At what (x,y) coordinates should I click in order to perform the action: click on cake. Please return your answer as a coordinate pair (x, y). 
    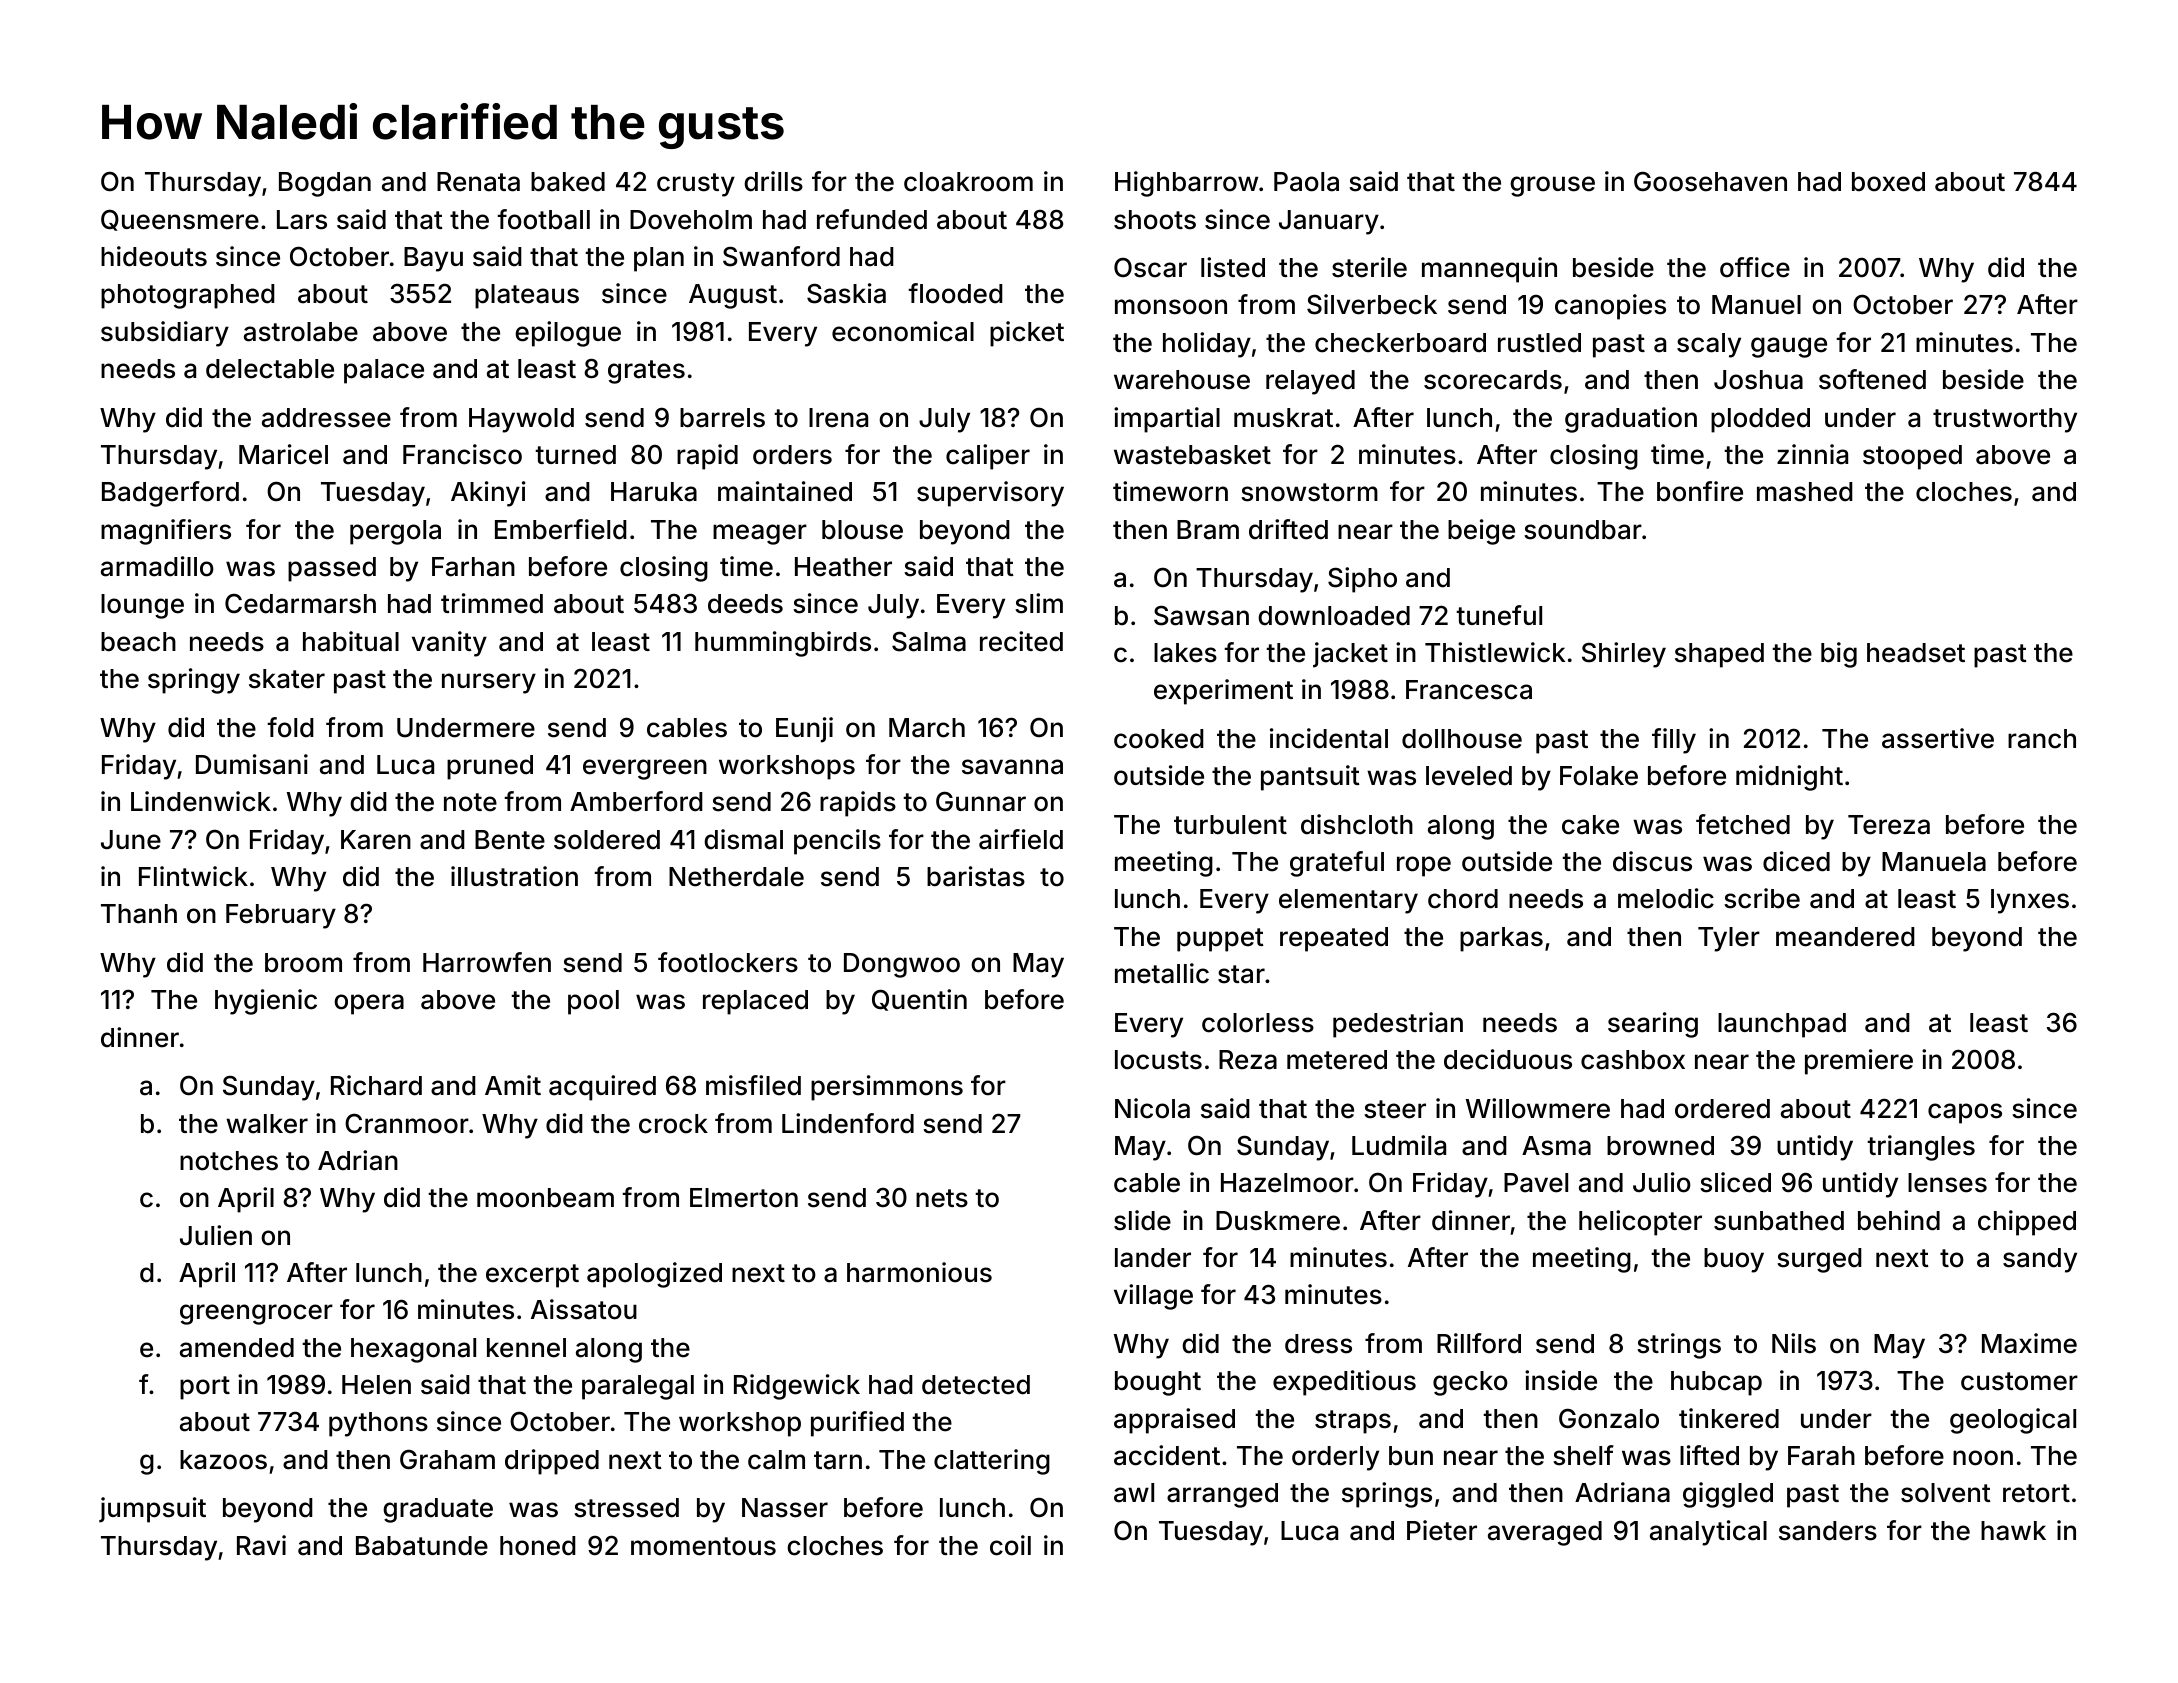
    Looking at the image, I should click on (1590, 825).
